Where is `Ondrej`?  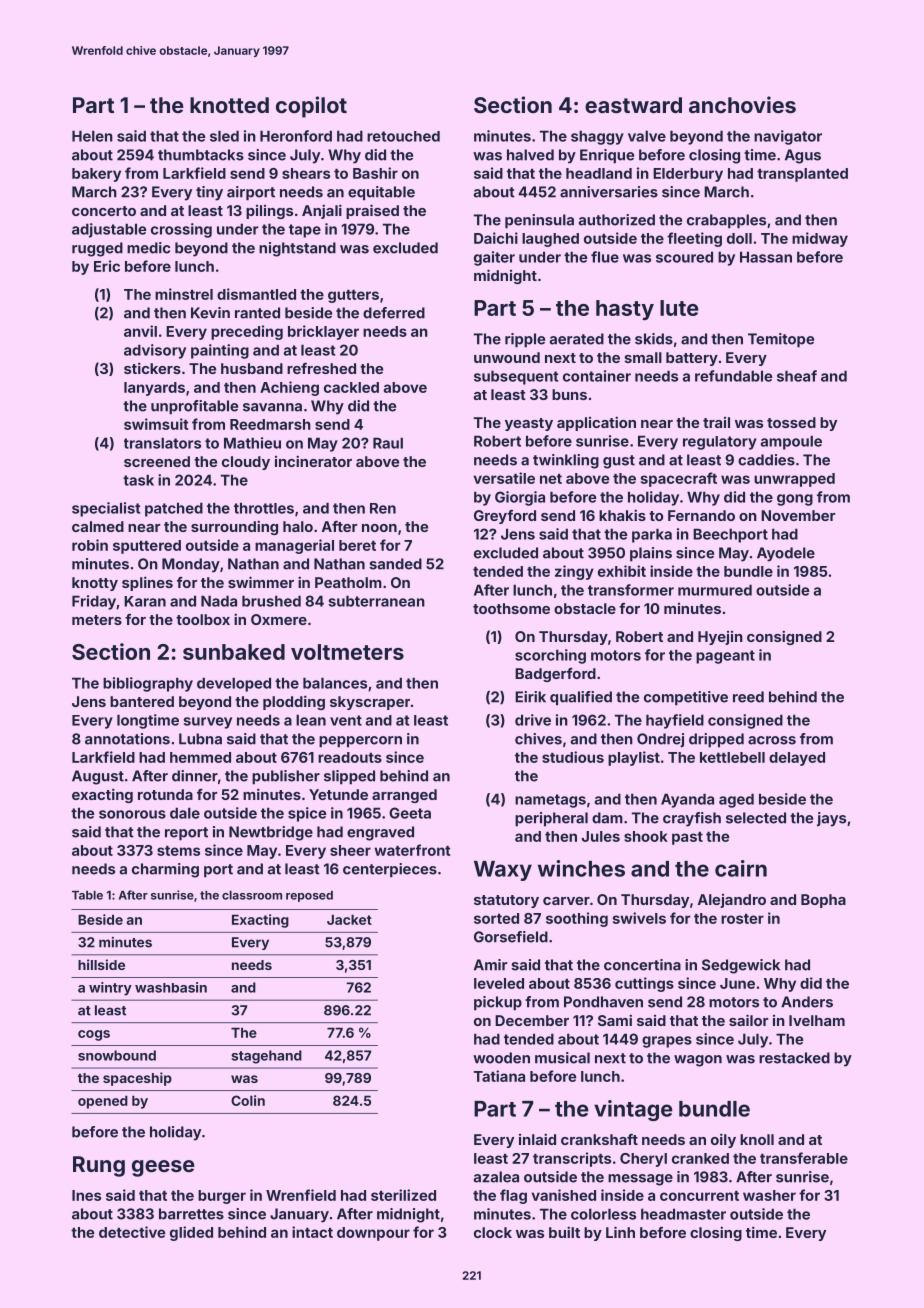 Ondrej is located at coordinates (660, 740).
